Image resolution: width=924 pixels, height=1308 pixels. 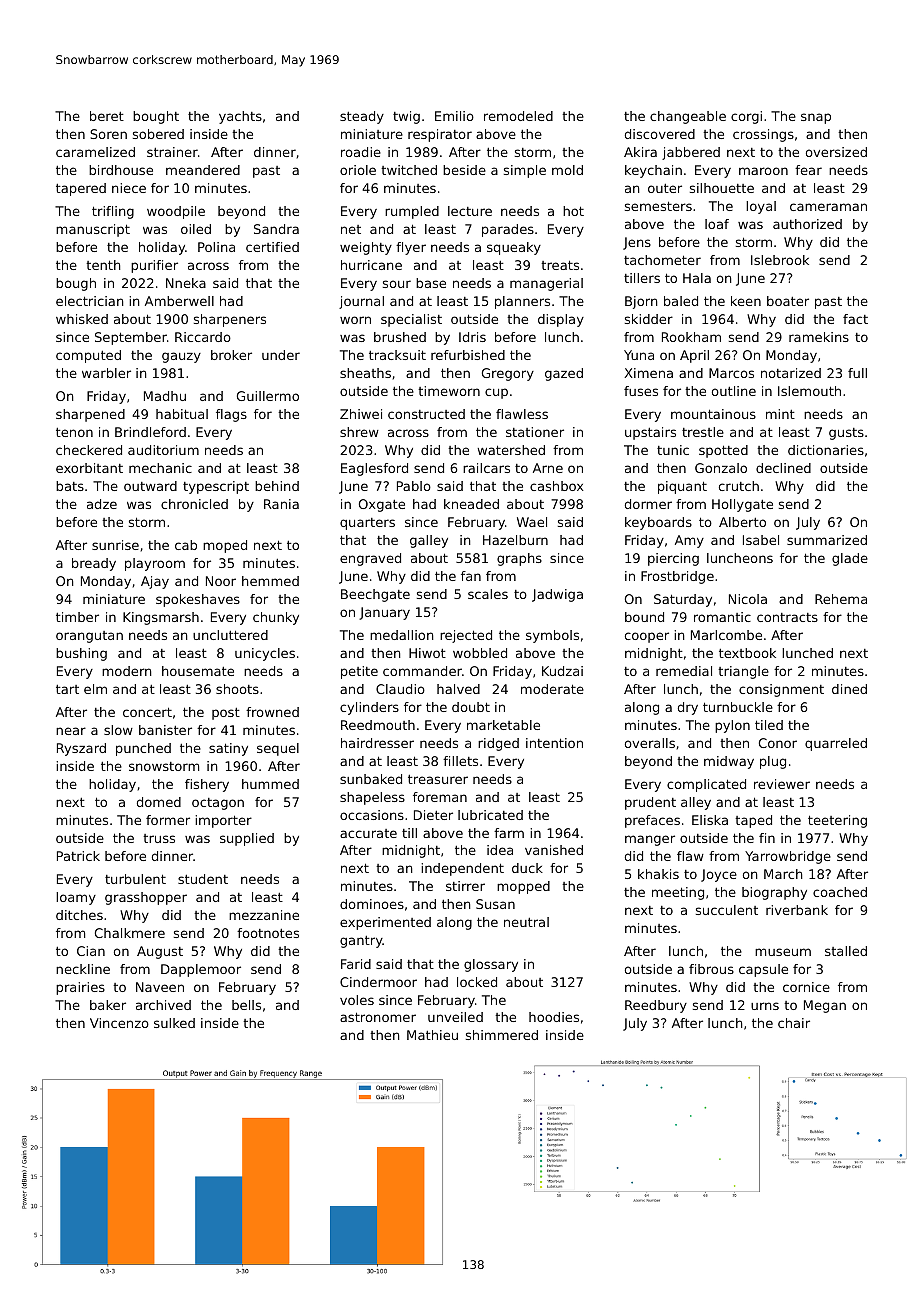 What do you see at coordinates (240, 117) in the screenshot?
I see `yachts` at bounding box center [240, 117].
